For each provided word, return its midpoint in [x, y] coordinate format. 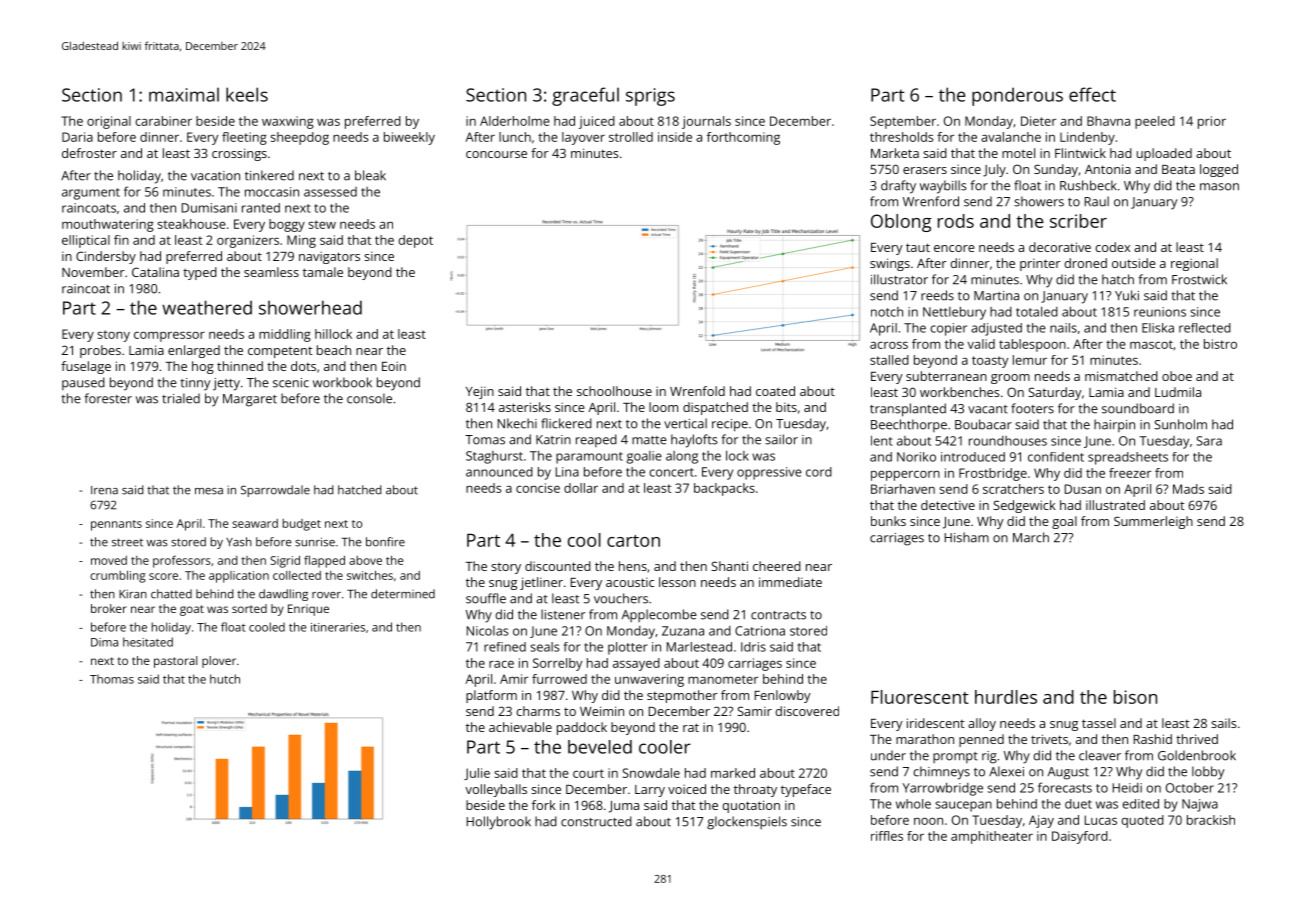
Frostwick [1199, 279]
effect [1092, 94]
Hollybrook [499, 823]
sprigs [650, 97]
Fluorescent [920, 697]
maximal [184, 95]
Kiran [133, 594]
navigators [329, 257]
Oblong [901, 223]
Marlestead [699, 647]
